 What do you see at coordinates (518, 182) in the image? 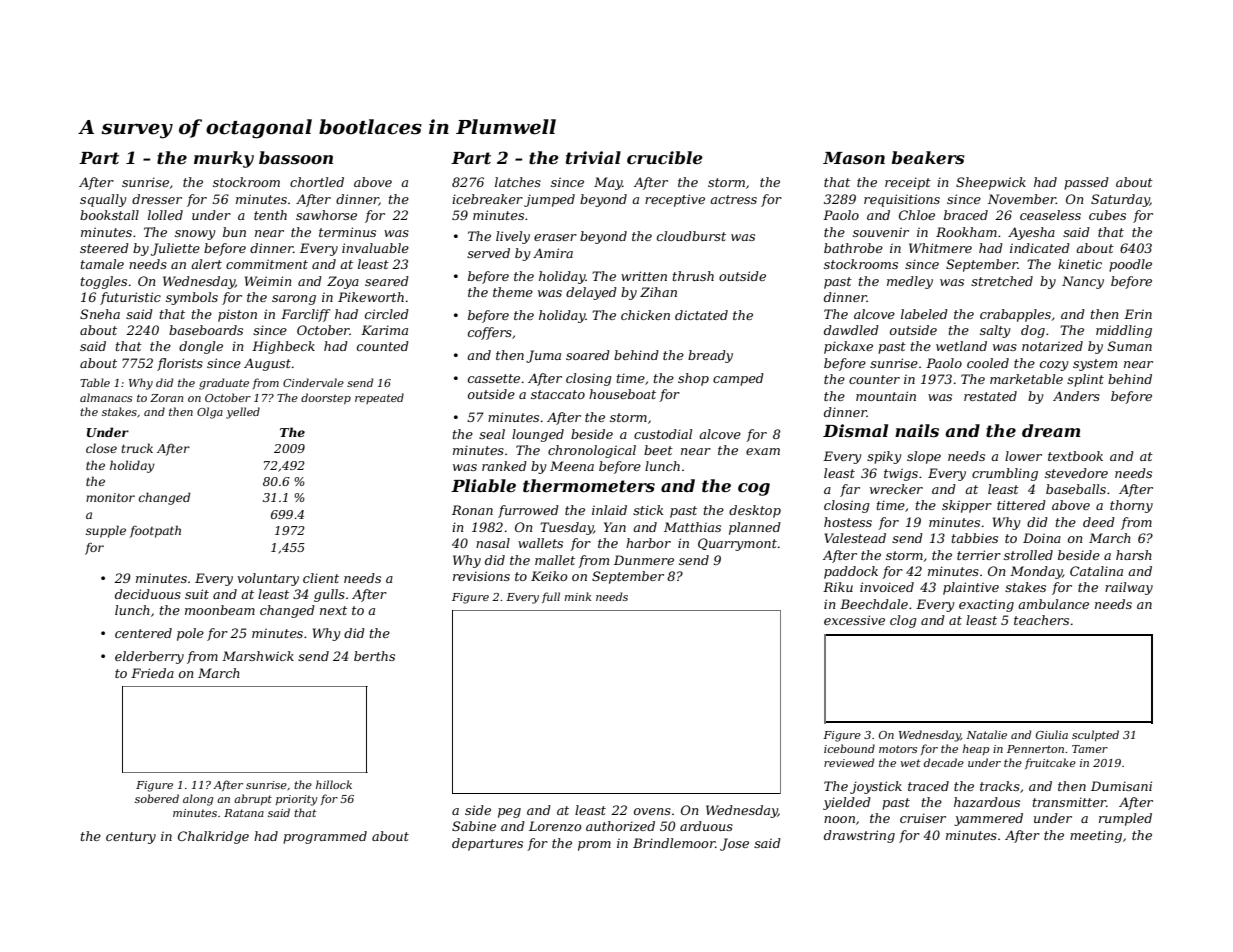
I see `latches` at bounding box center [518, 182].
